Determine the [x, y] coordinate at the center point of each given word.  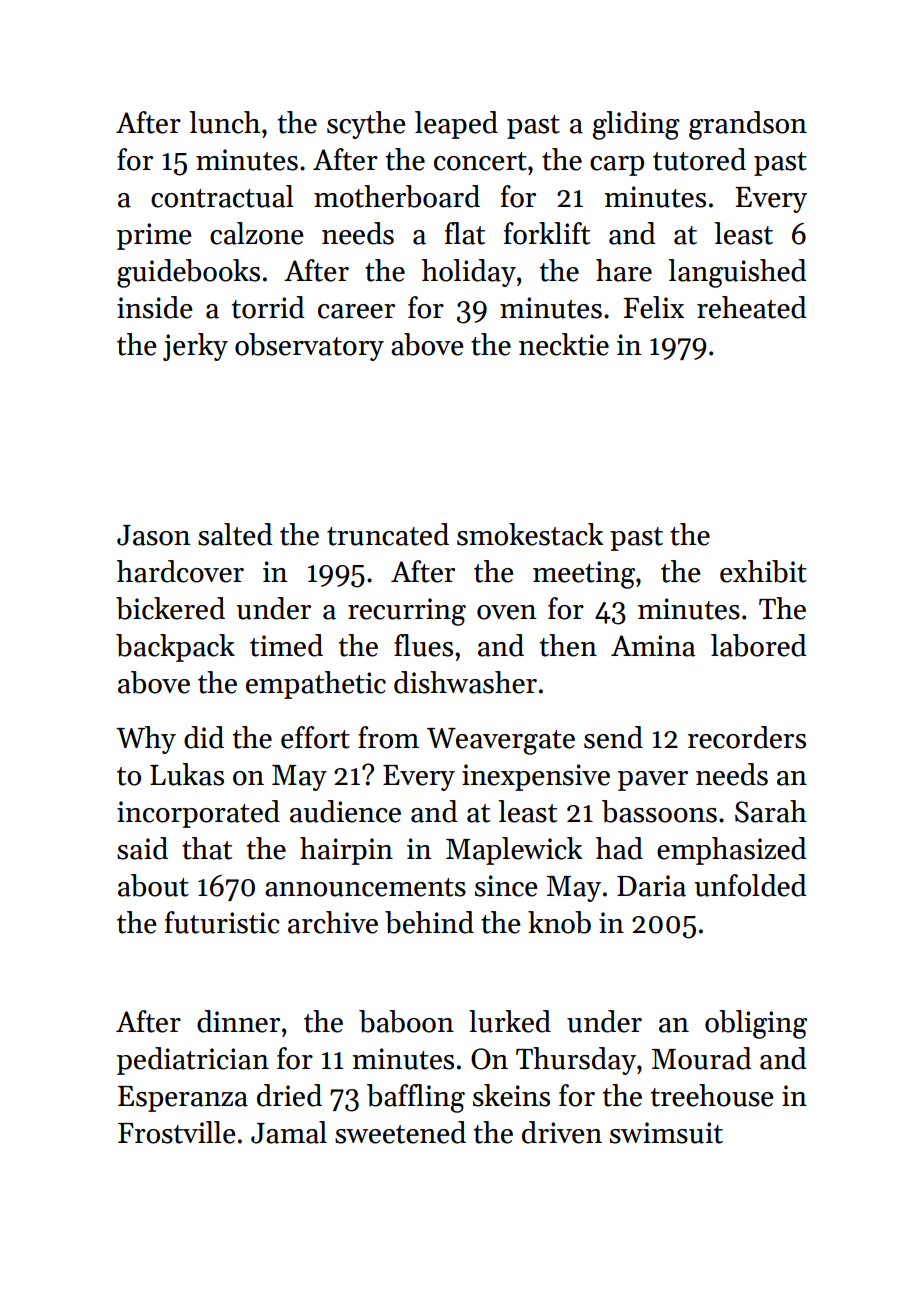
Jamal [289, 1132]
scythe [366, 125]
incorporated [198, 814]
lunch [224, 122]
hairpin [346, 851]
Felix [653, 307]
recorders [747, 737]
